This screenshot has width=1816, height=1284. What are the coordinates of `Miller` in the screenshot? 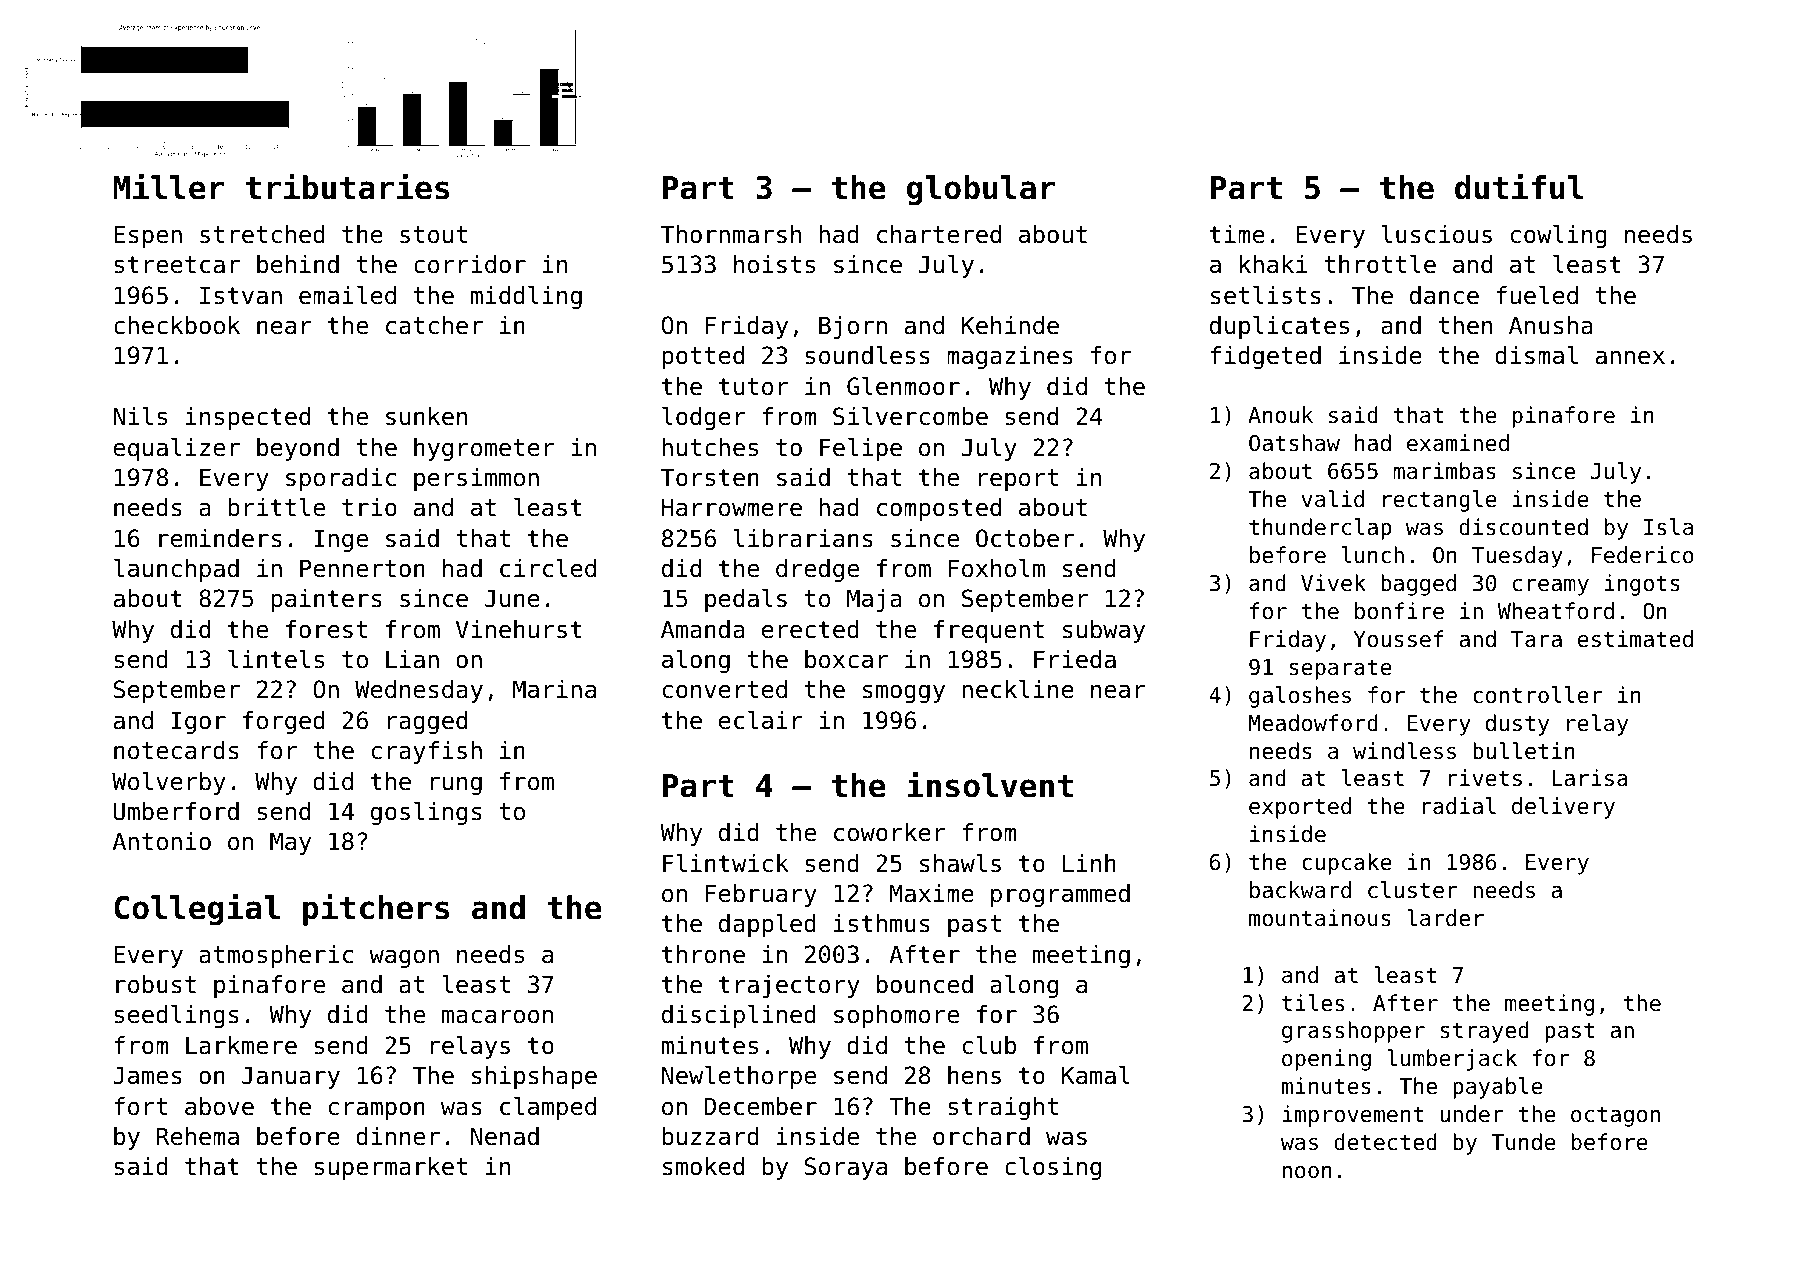 It's located at (168, 186).
